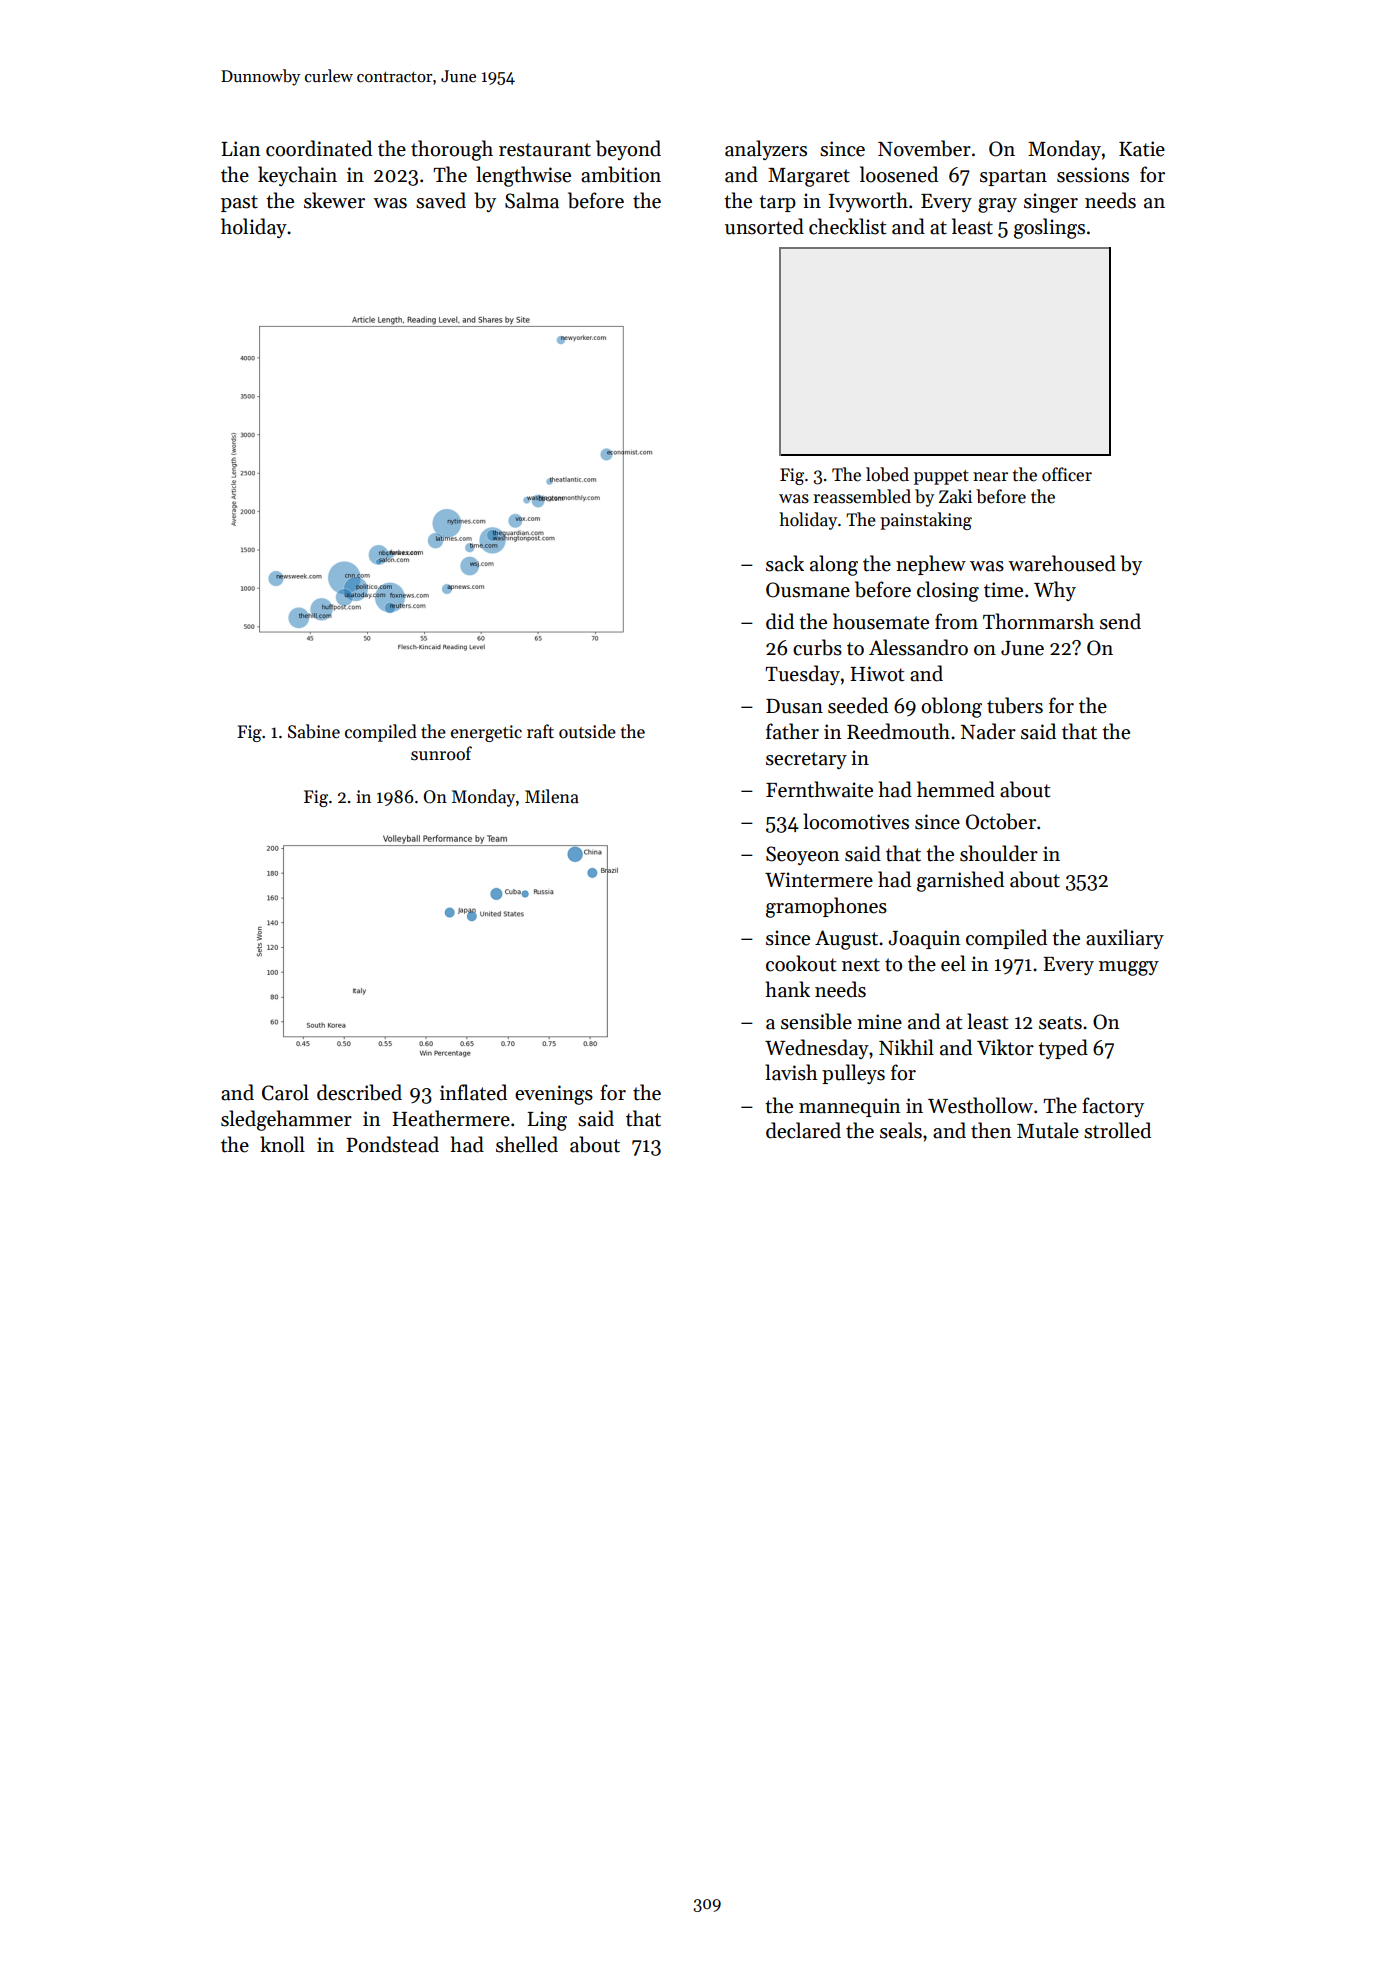 The height and width of the screenshot is (1969, 1386). Describe the element at coordinates (1051, 203) in the screenshot. I see `singer` at that location.
